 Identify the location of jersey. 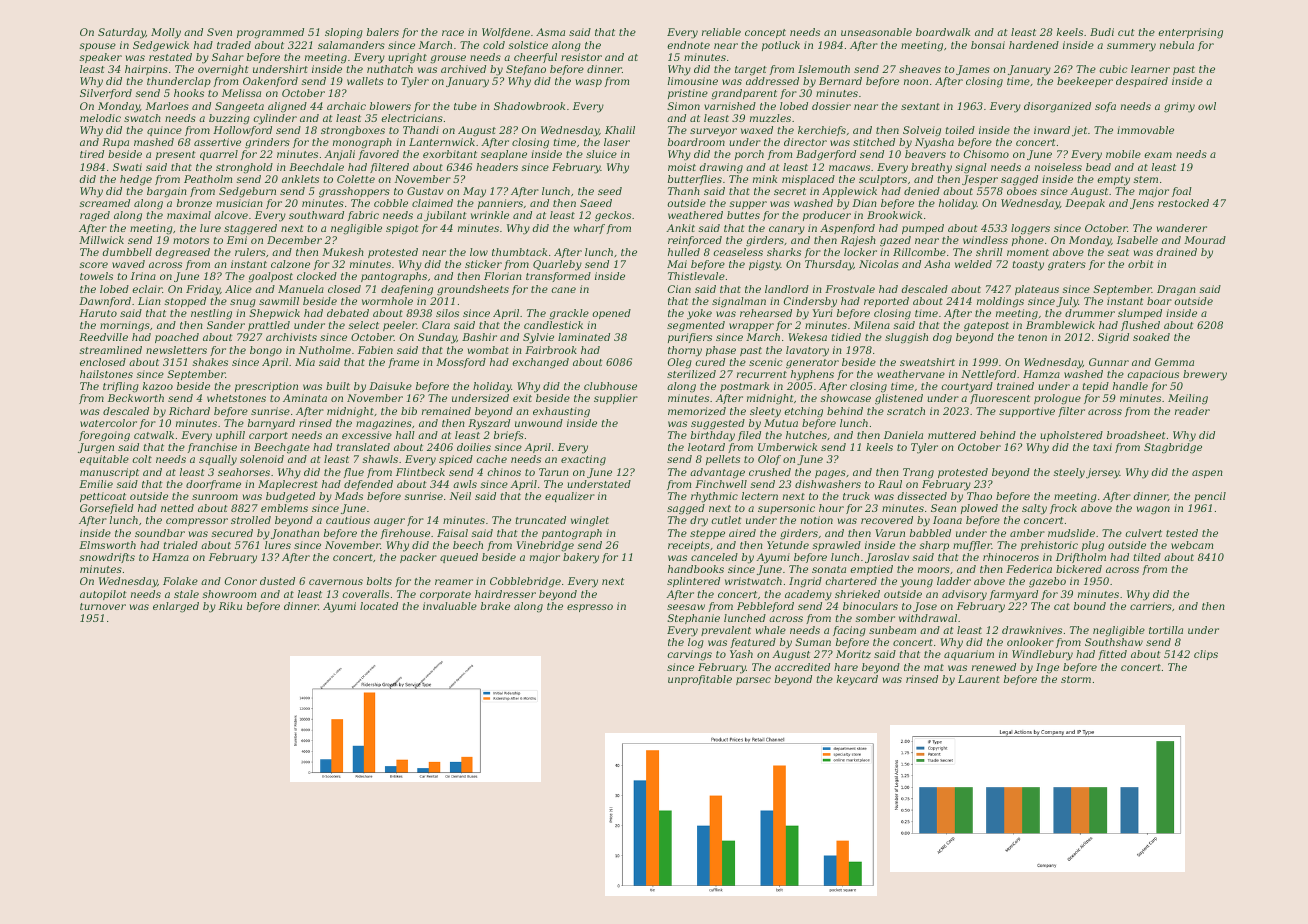
(1103, 473).
